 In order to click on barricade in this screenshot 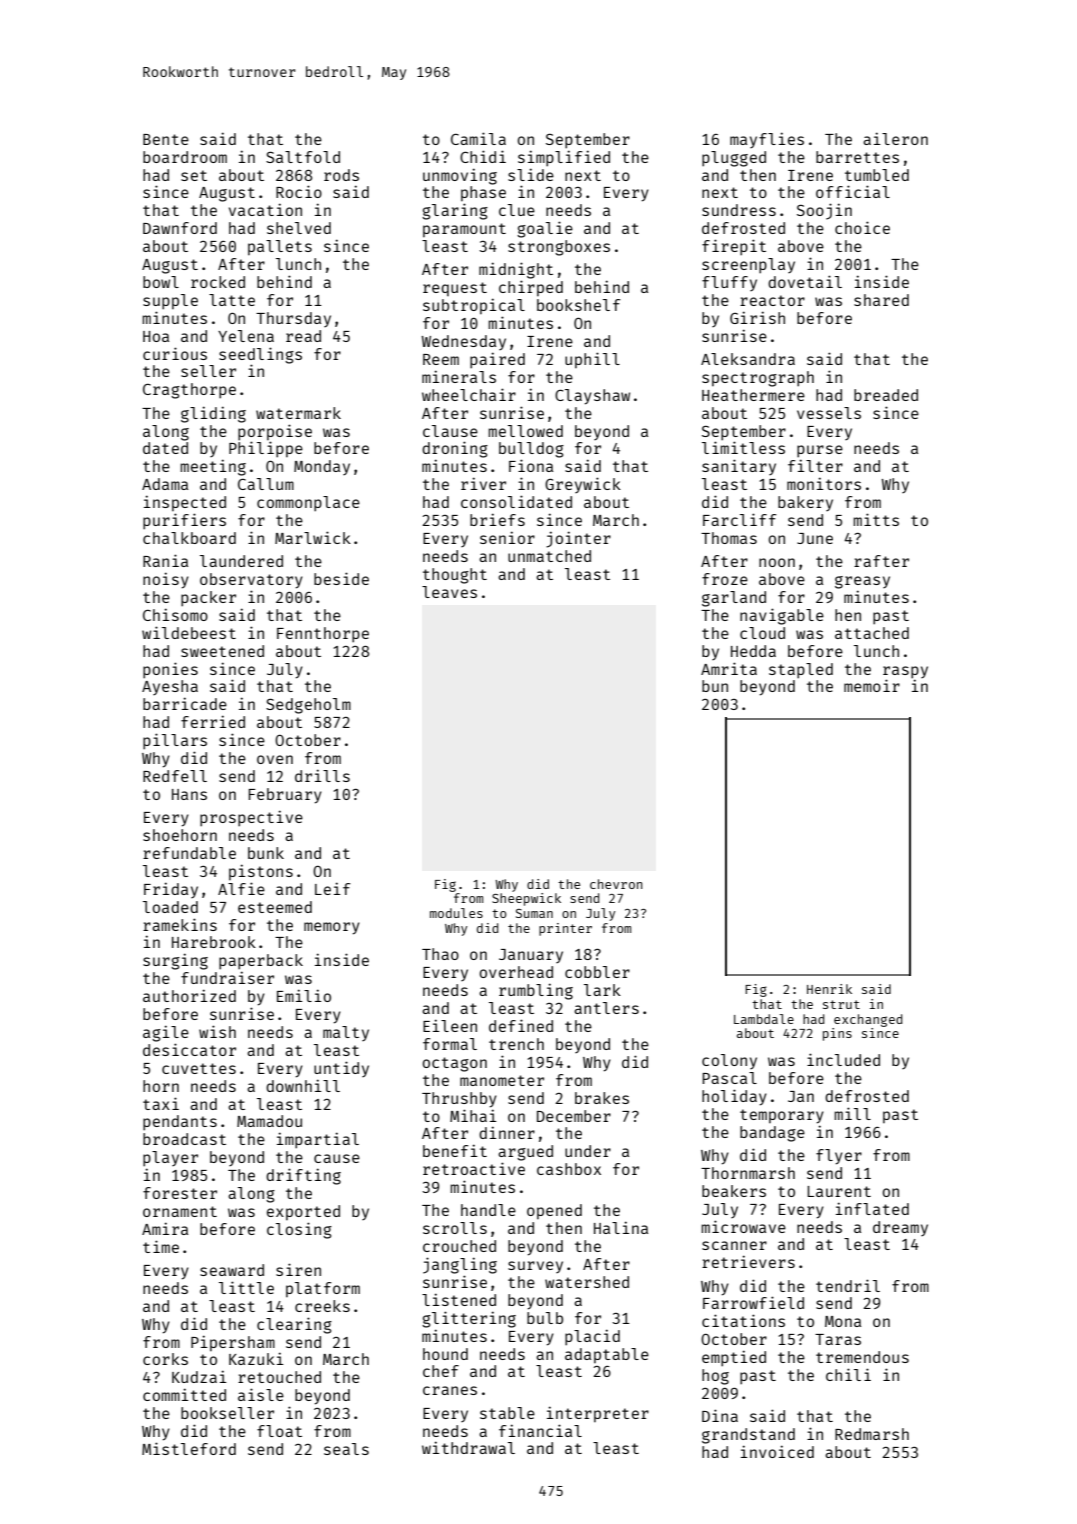, I will do `click(185, 703)`.
